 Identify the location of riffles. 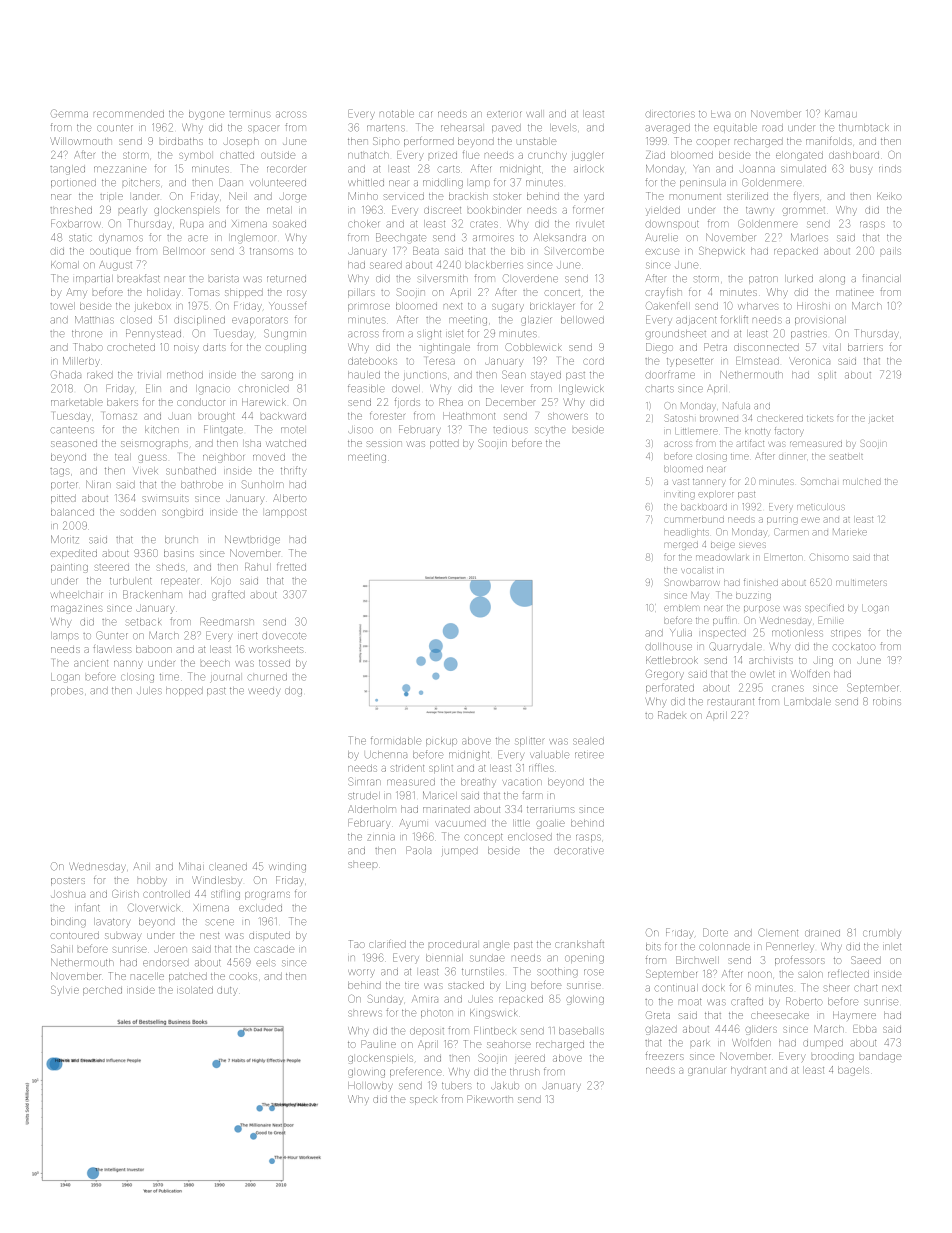
(541, 767).
